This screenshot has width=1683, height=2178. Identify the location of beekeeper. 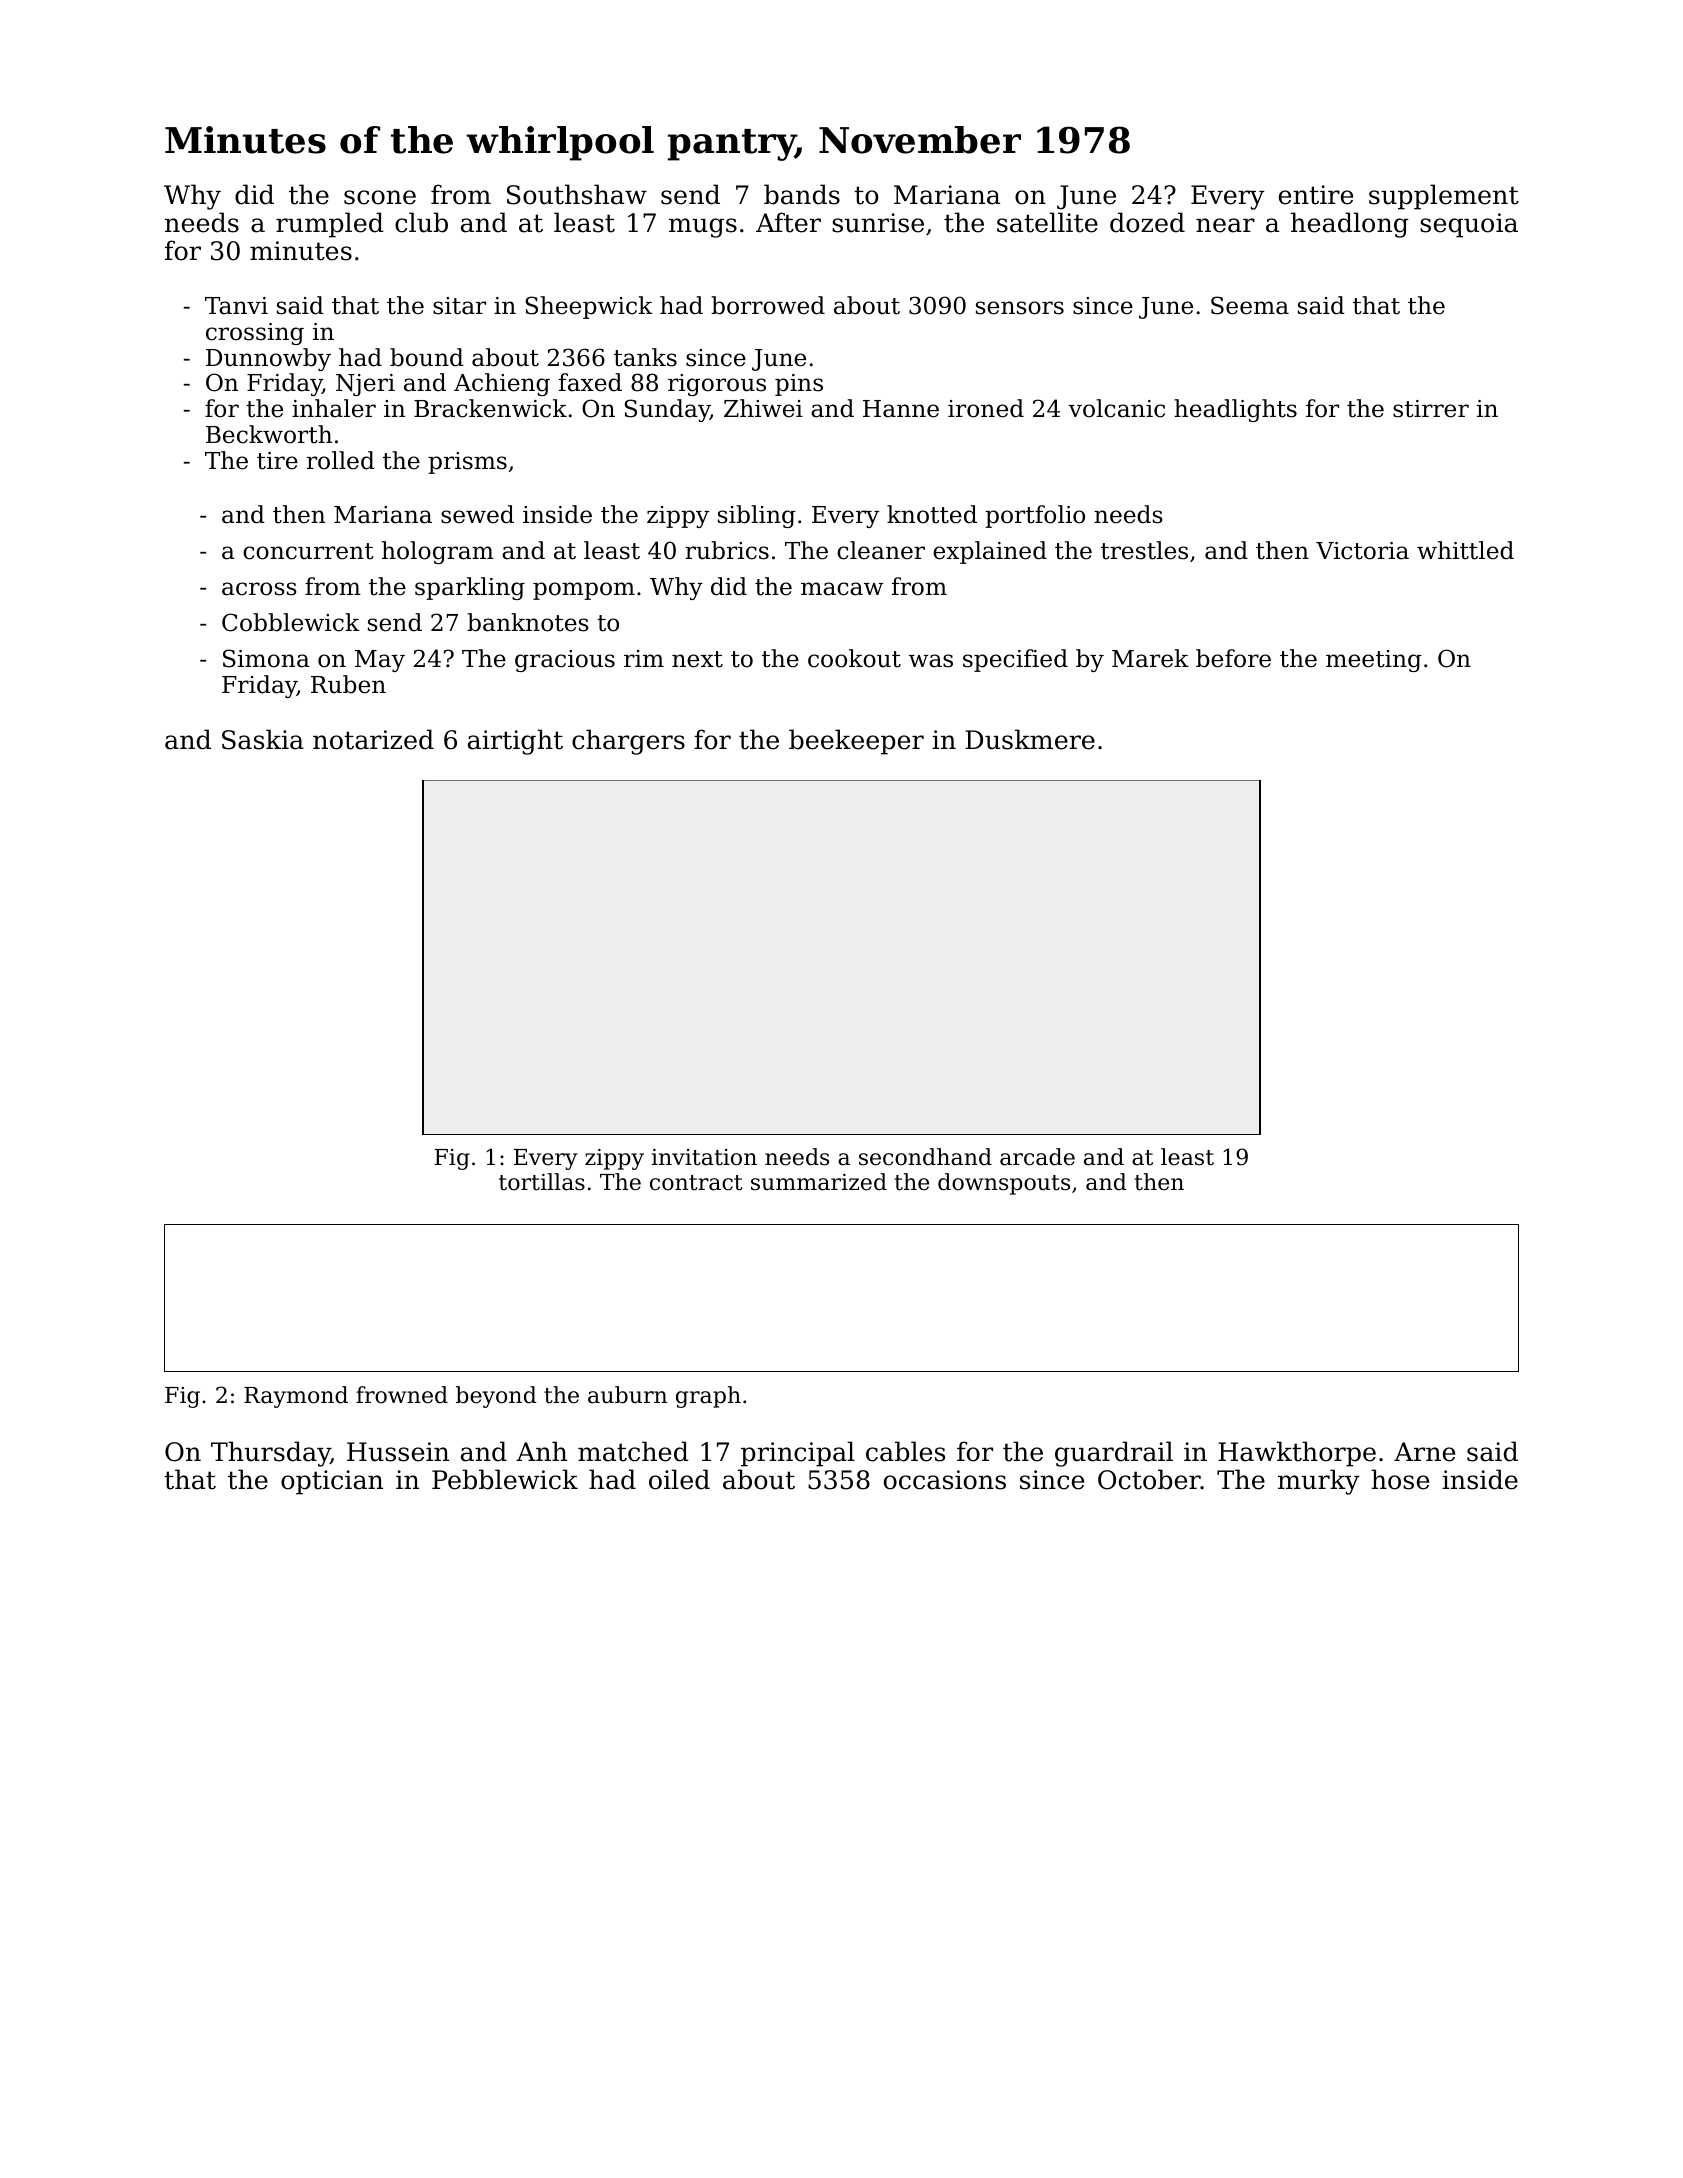
(856, 742).
